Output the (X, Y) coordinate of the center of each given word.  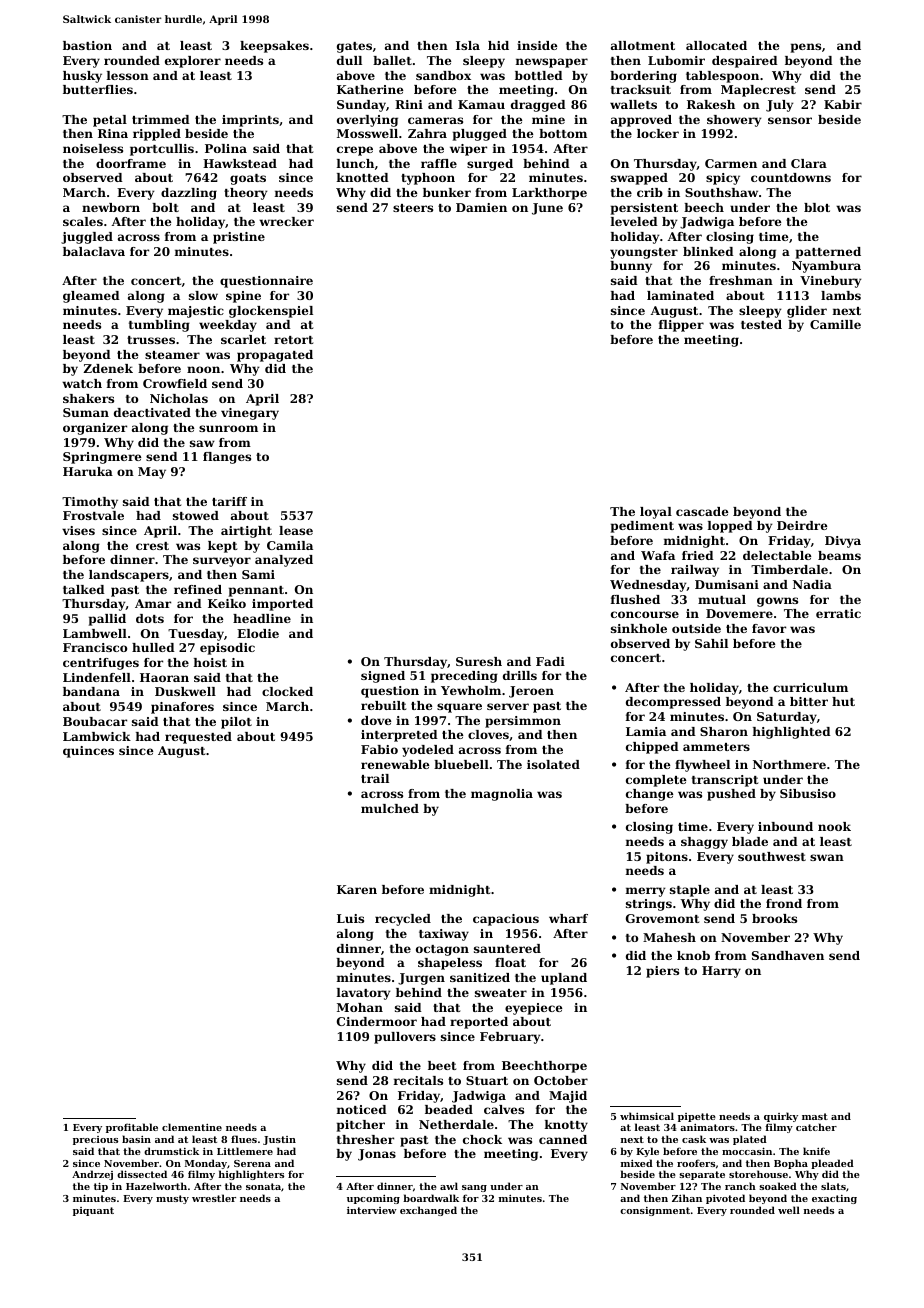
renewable (395, 764)
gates (354, 47)
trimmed (161, 119)
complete (656, 781)
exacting (834, 1199)
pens (806, 48)
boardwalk (431, 1198)
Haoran (164, 677)
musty (172, 1199)
